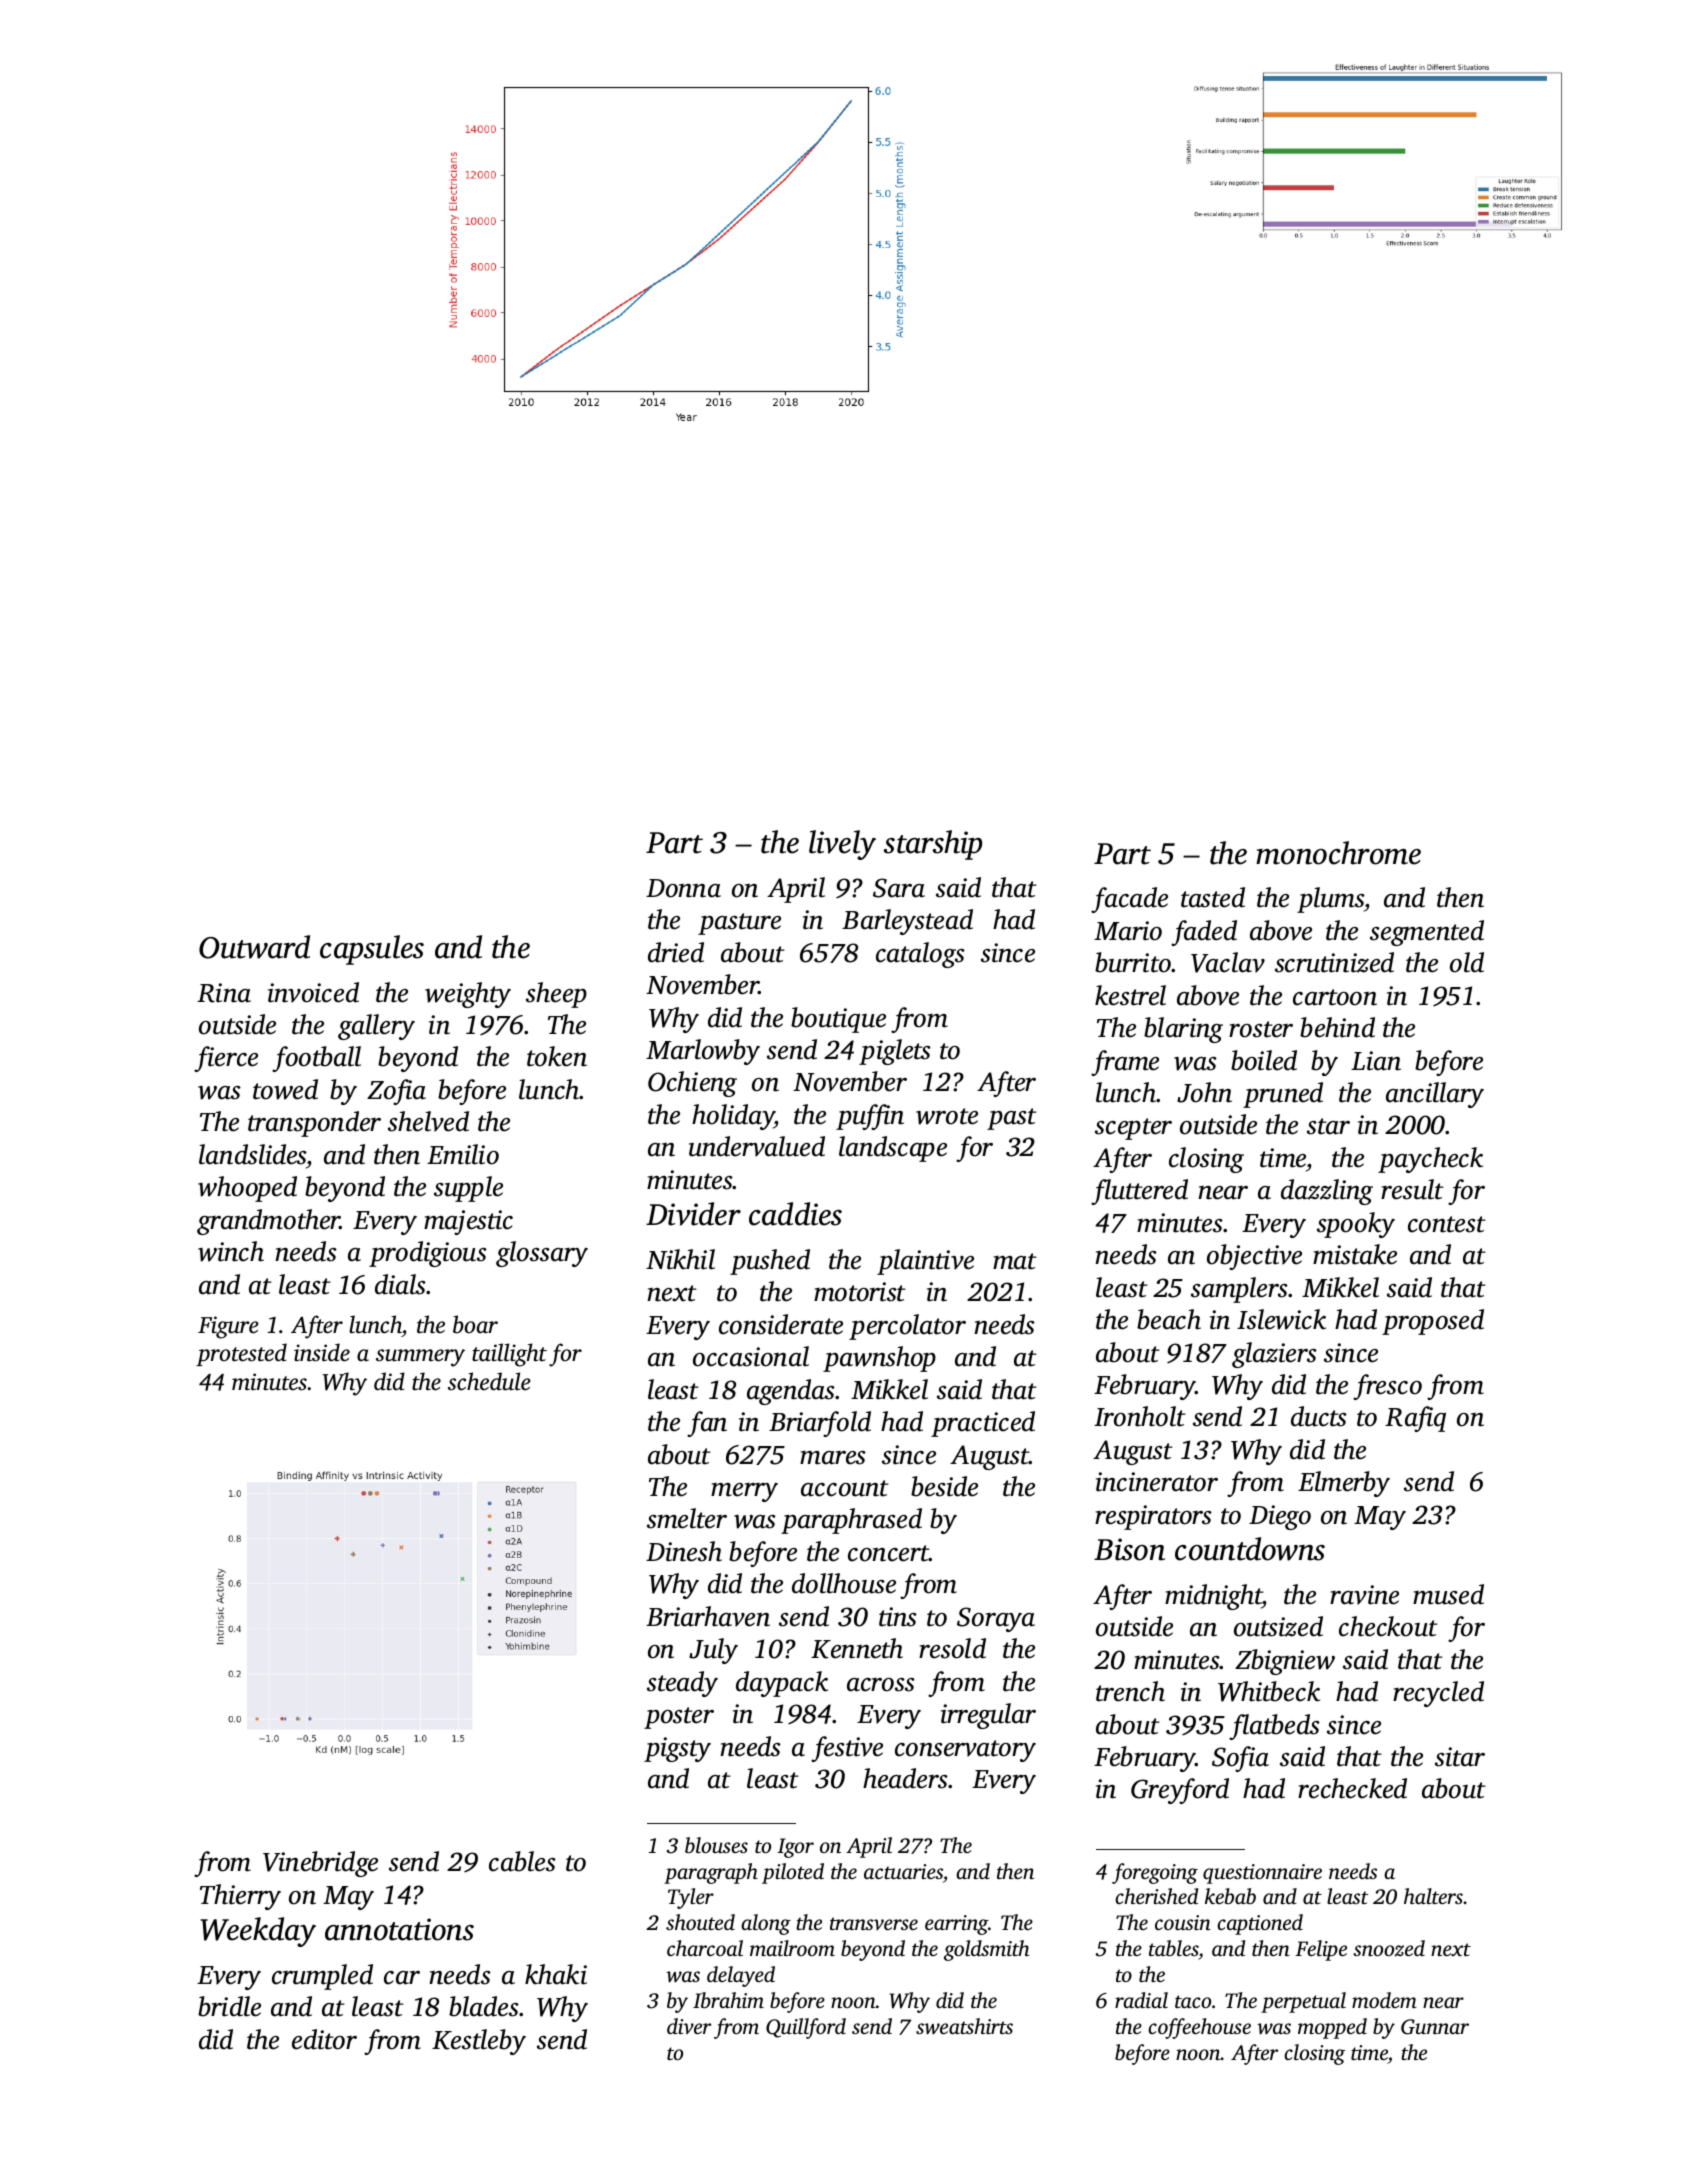 The width and height of the screenshot is (1683, 2178). I want to click on taillight, so click(509, 1355).
